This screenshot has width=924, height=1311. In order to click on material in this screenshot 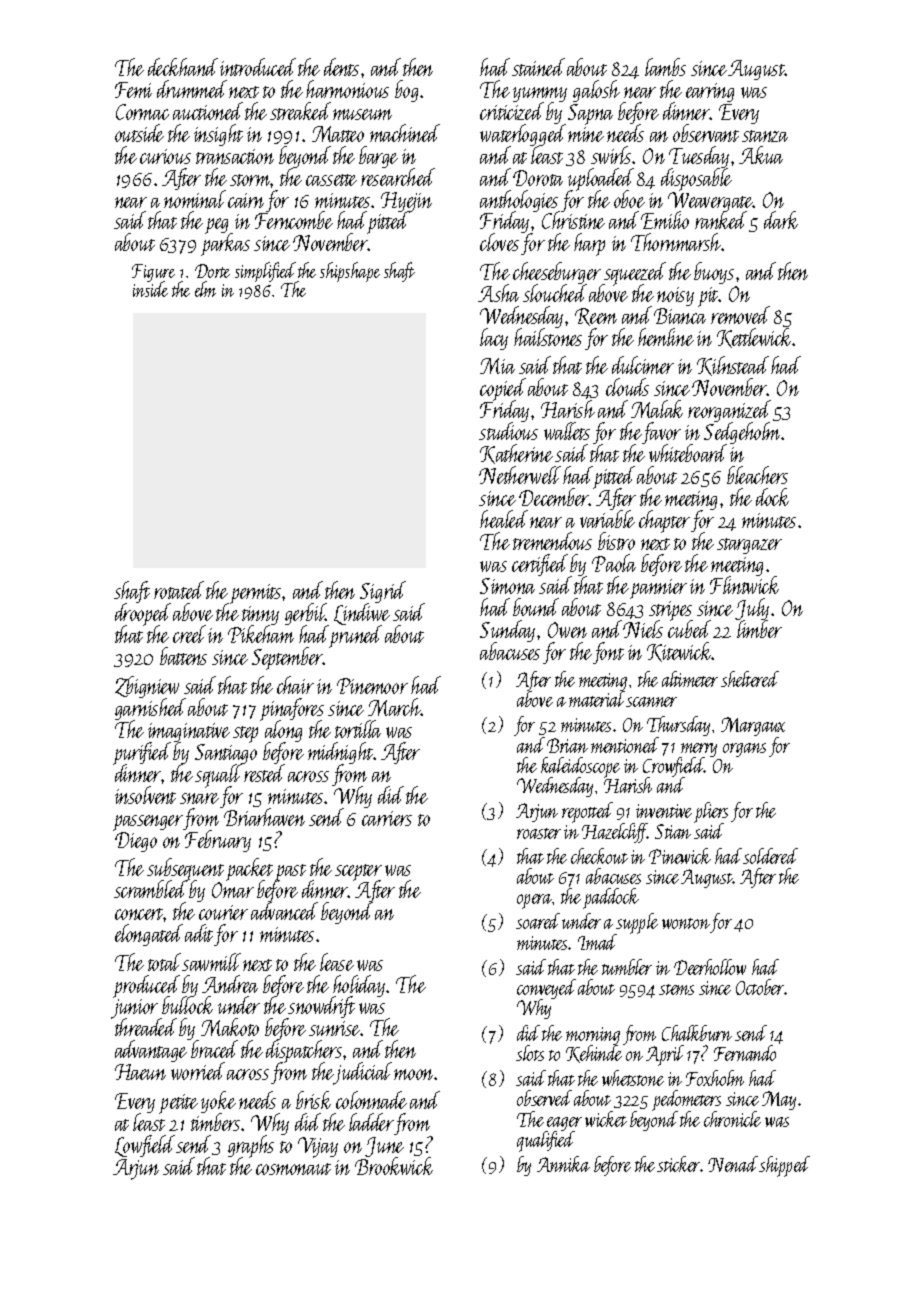, I will do `click(597, 699)`.
